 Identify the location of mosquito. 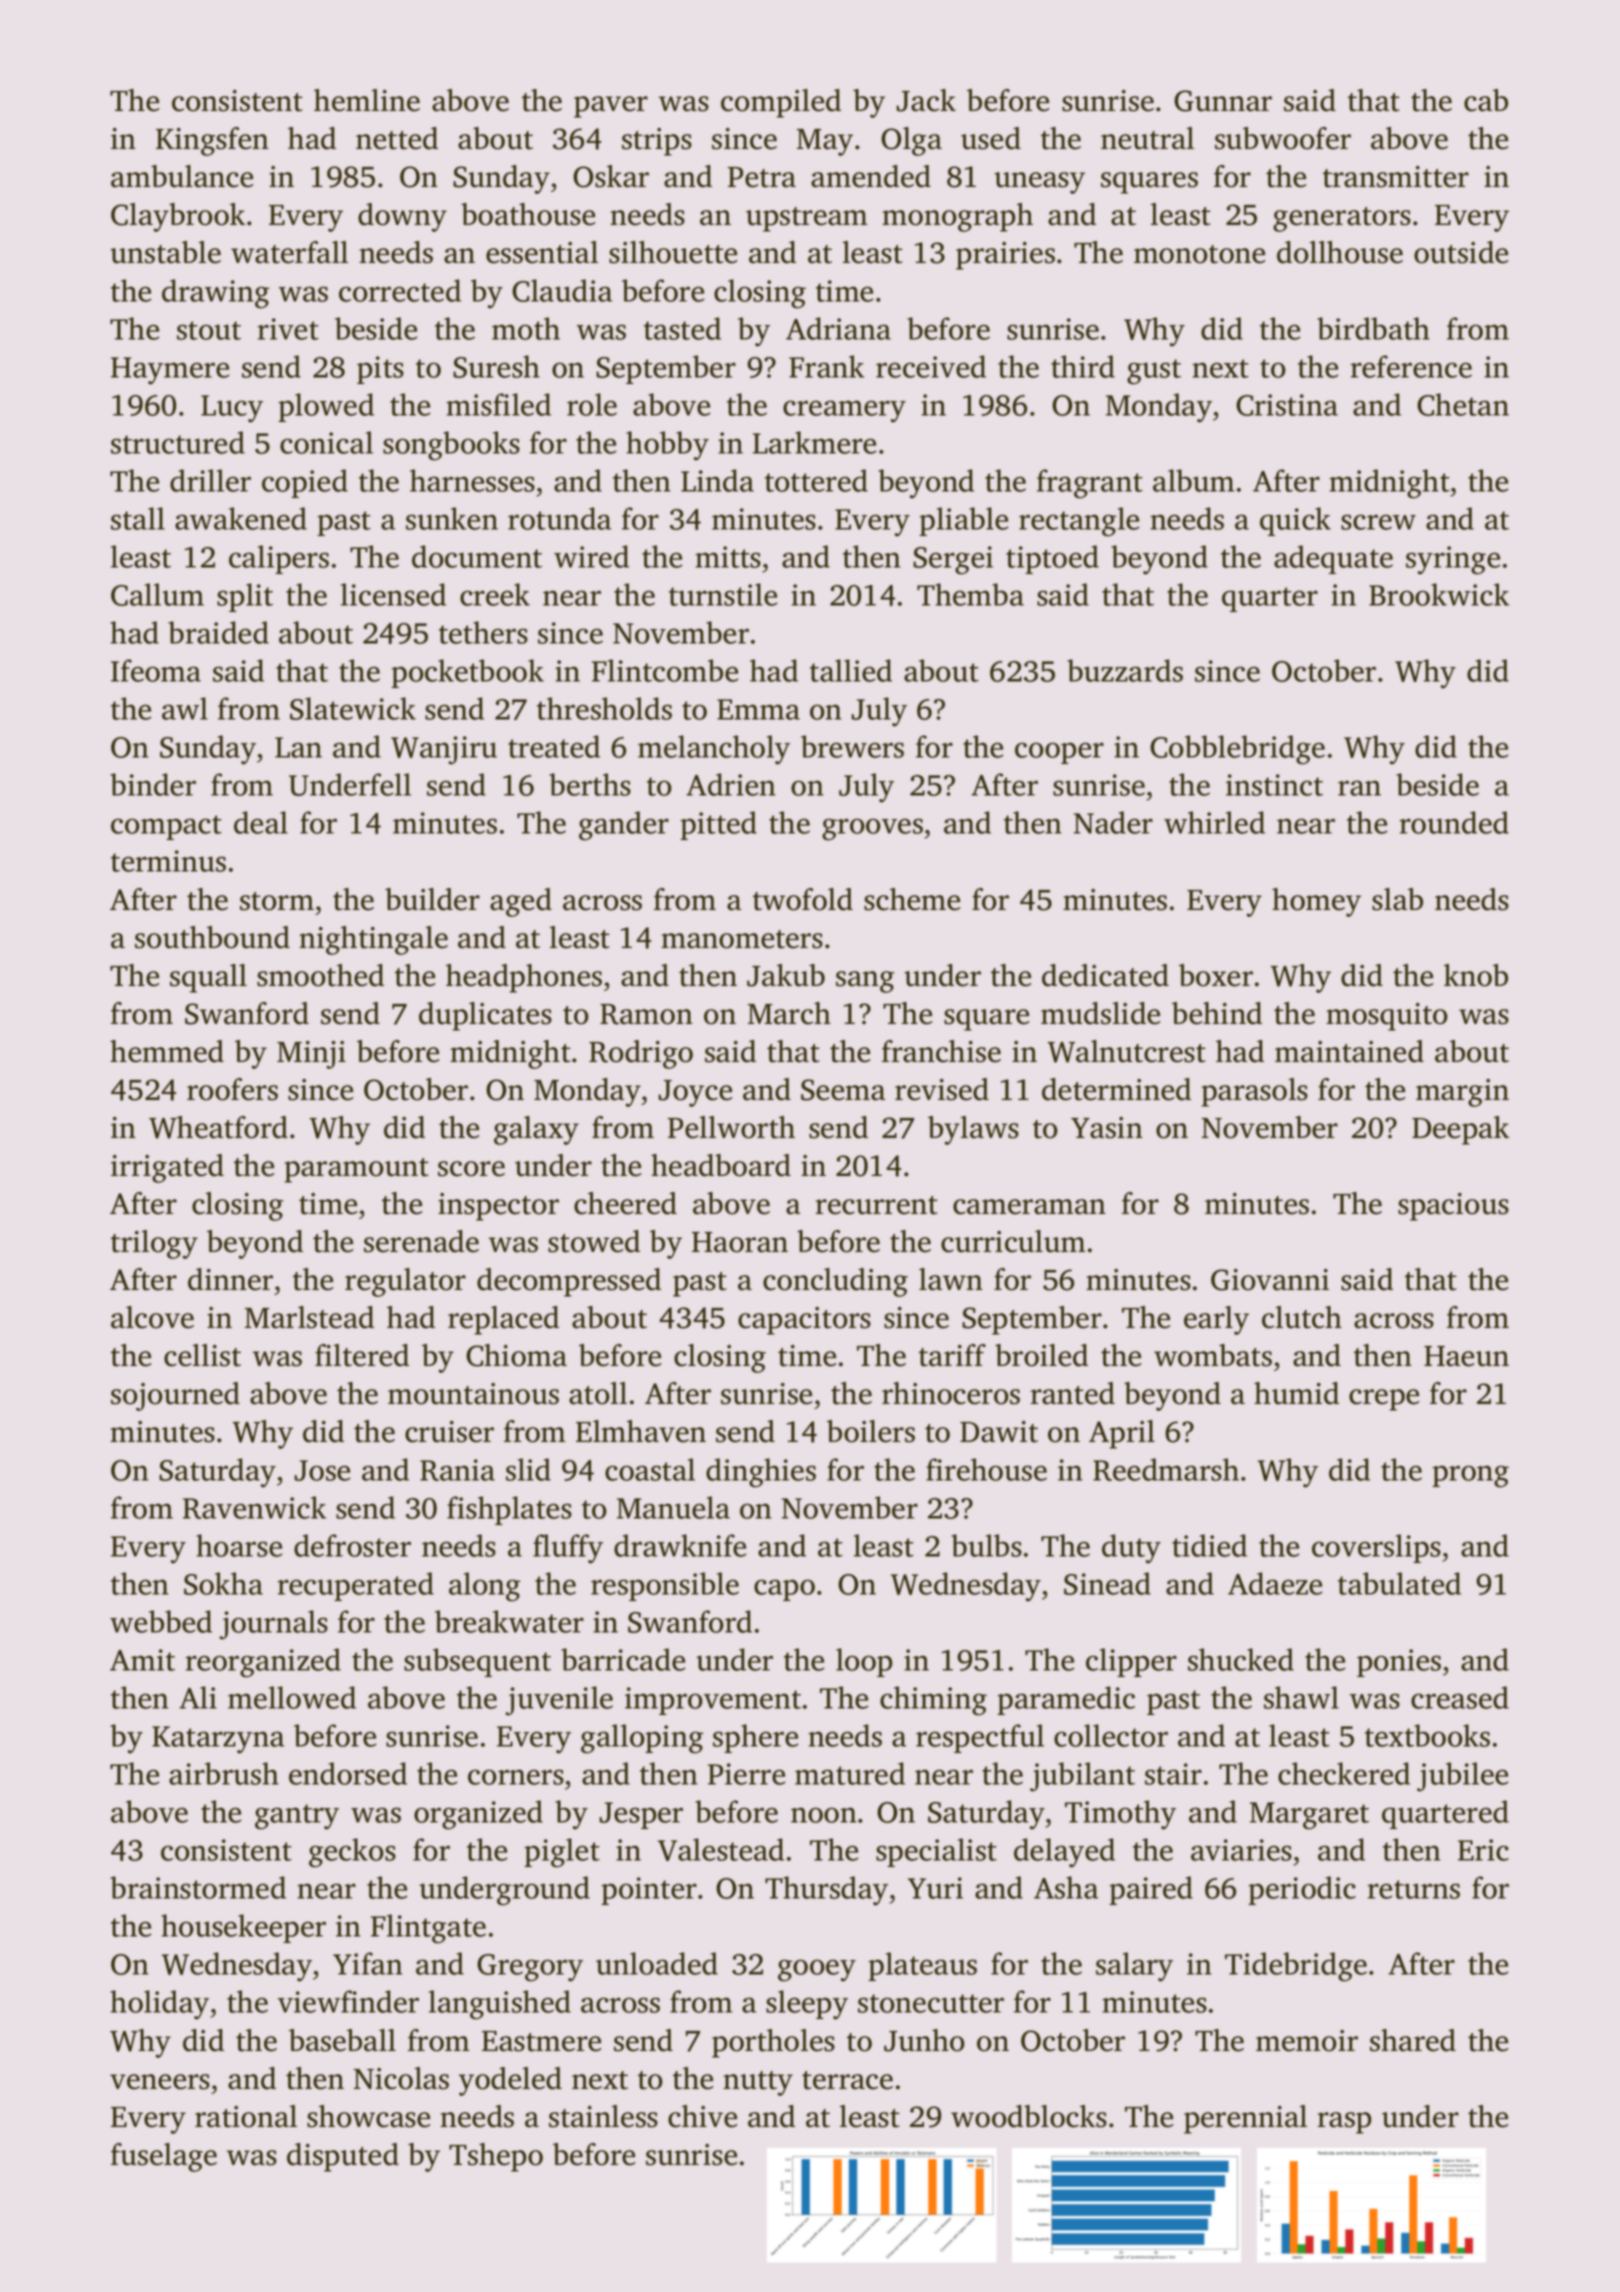
(1387, 1017).
